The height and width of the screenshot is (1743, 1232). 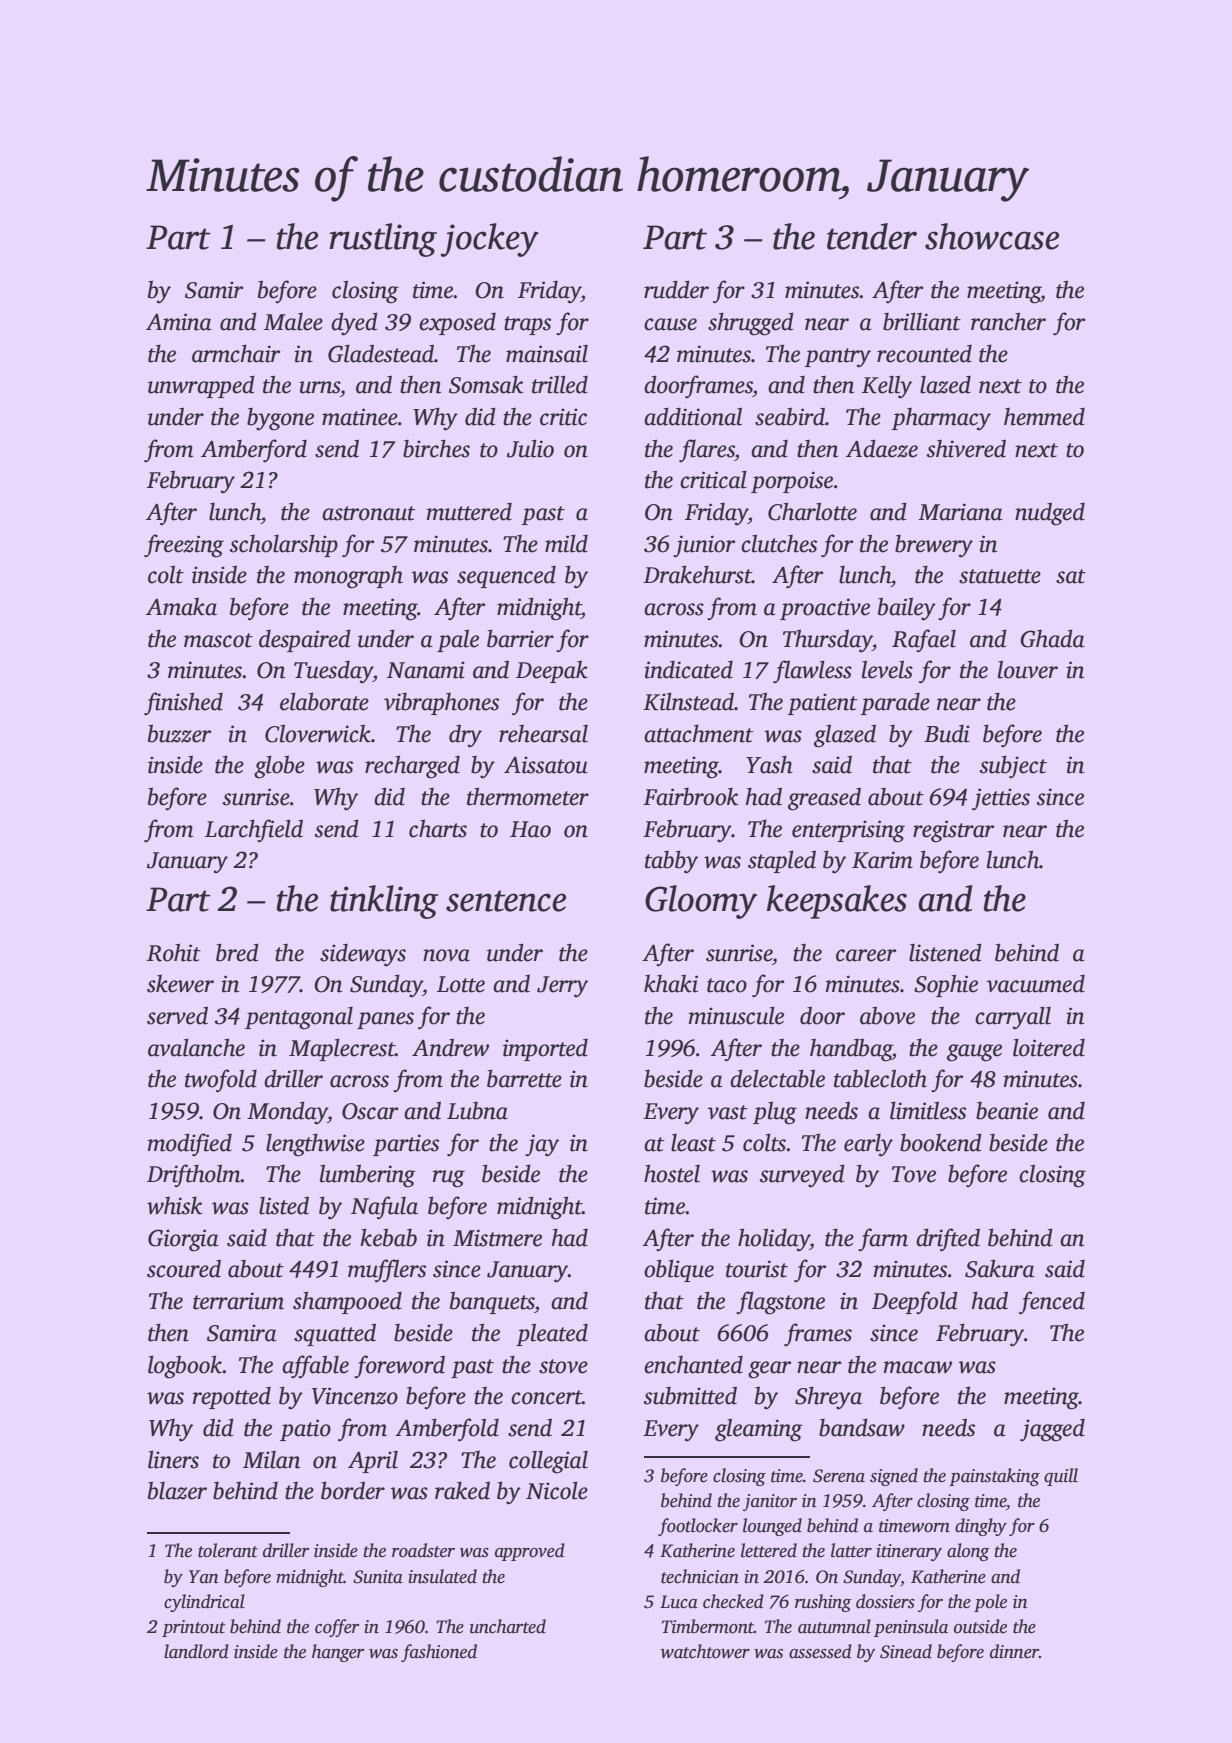 What do you see at coordinates (872, 236) in the screenshot?
I see `tender` at bounding box center [872, 236].
